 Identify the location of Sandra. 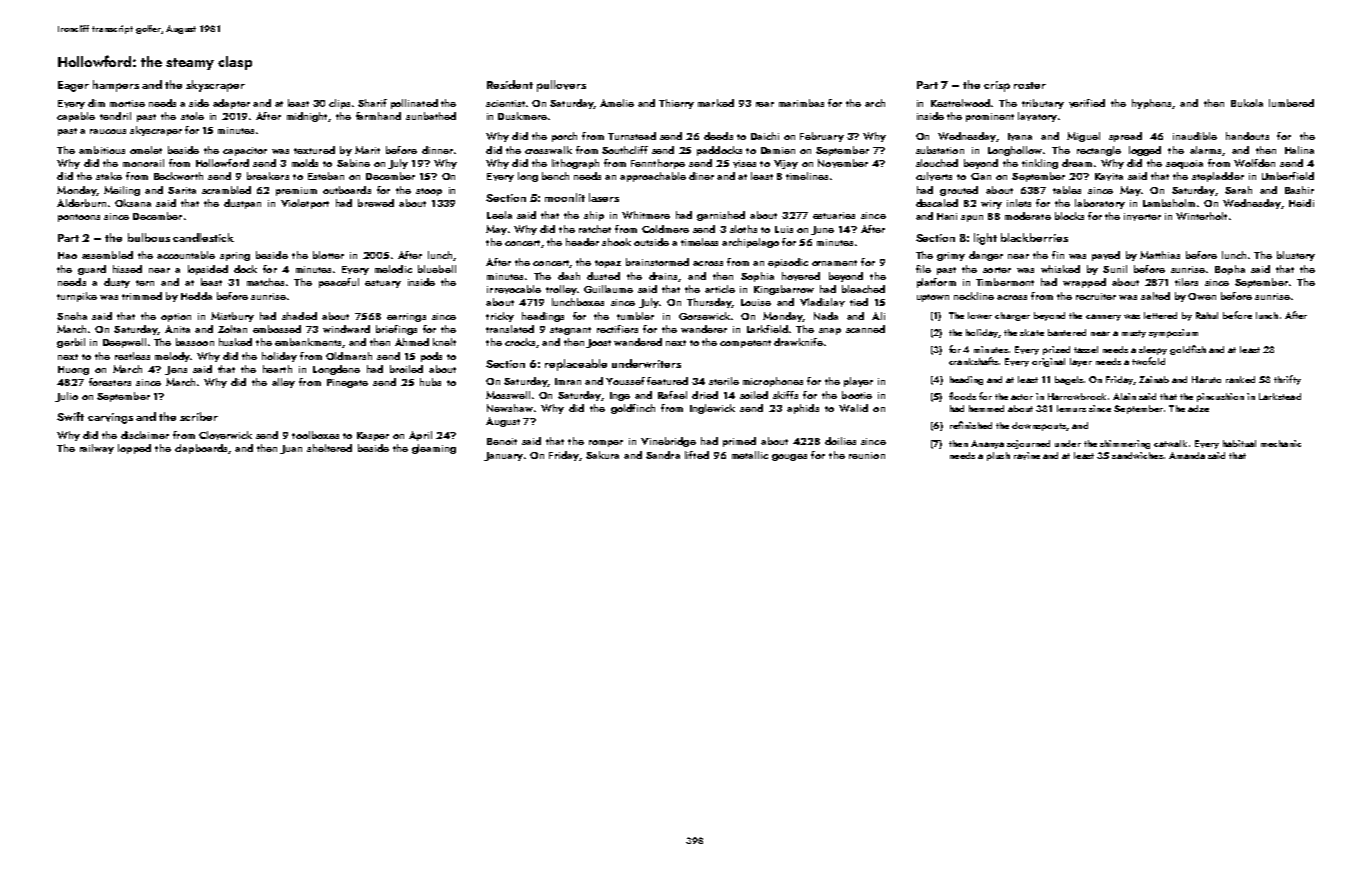
(663, 455).
